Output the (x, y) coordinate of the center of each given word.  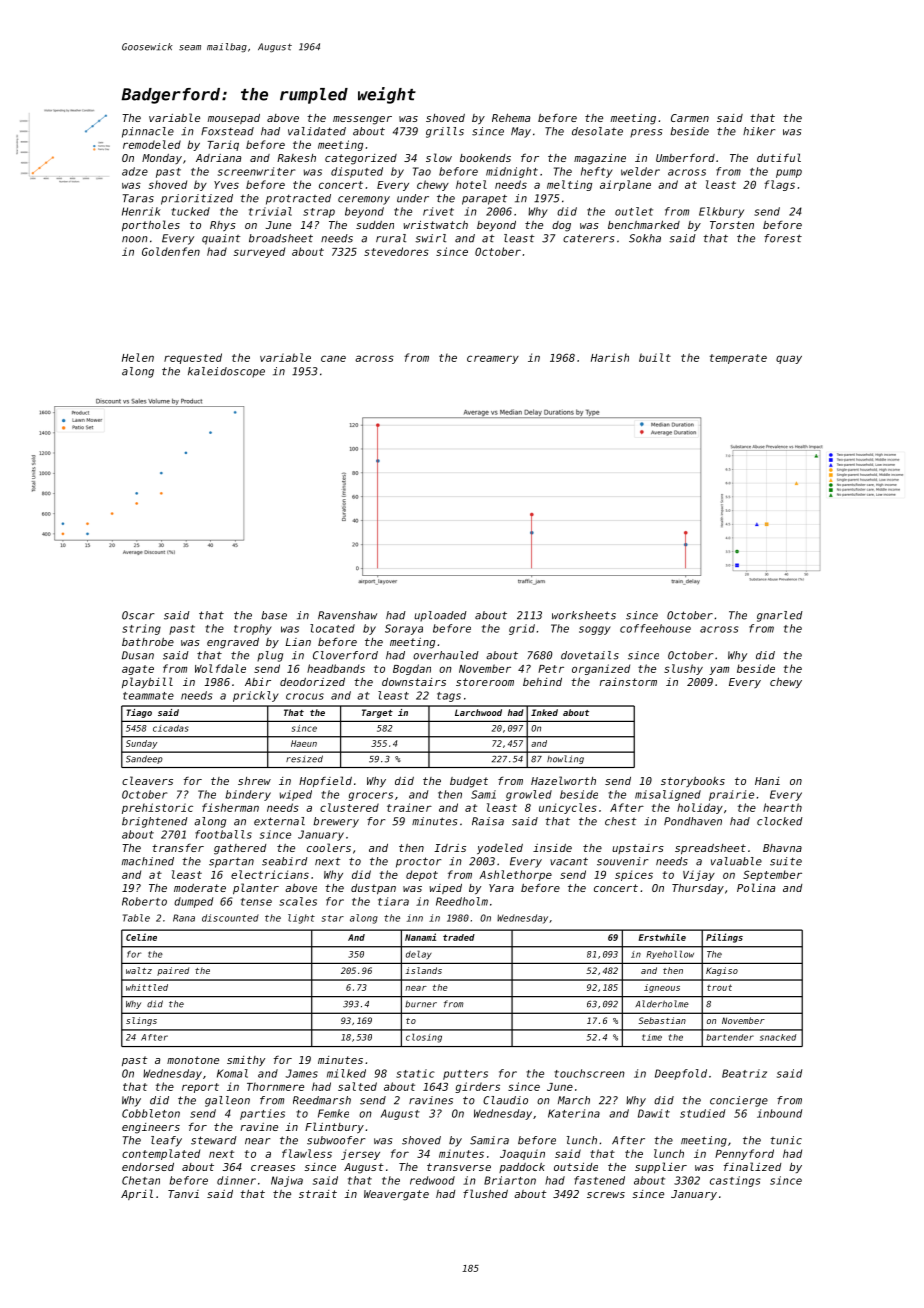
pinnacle (148, 132)
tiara (393, 901)
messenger (362, 120)
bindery (248, 795)
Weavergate (396, 1195)
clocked (780, 821)
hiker (759, 131)
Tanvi (183, 1194)
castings (735, 1181)
